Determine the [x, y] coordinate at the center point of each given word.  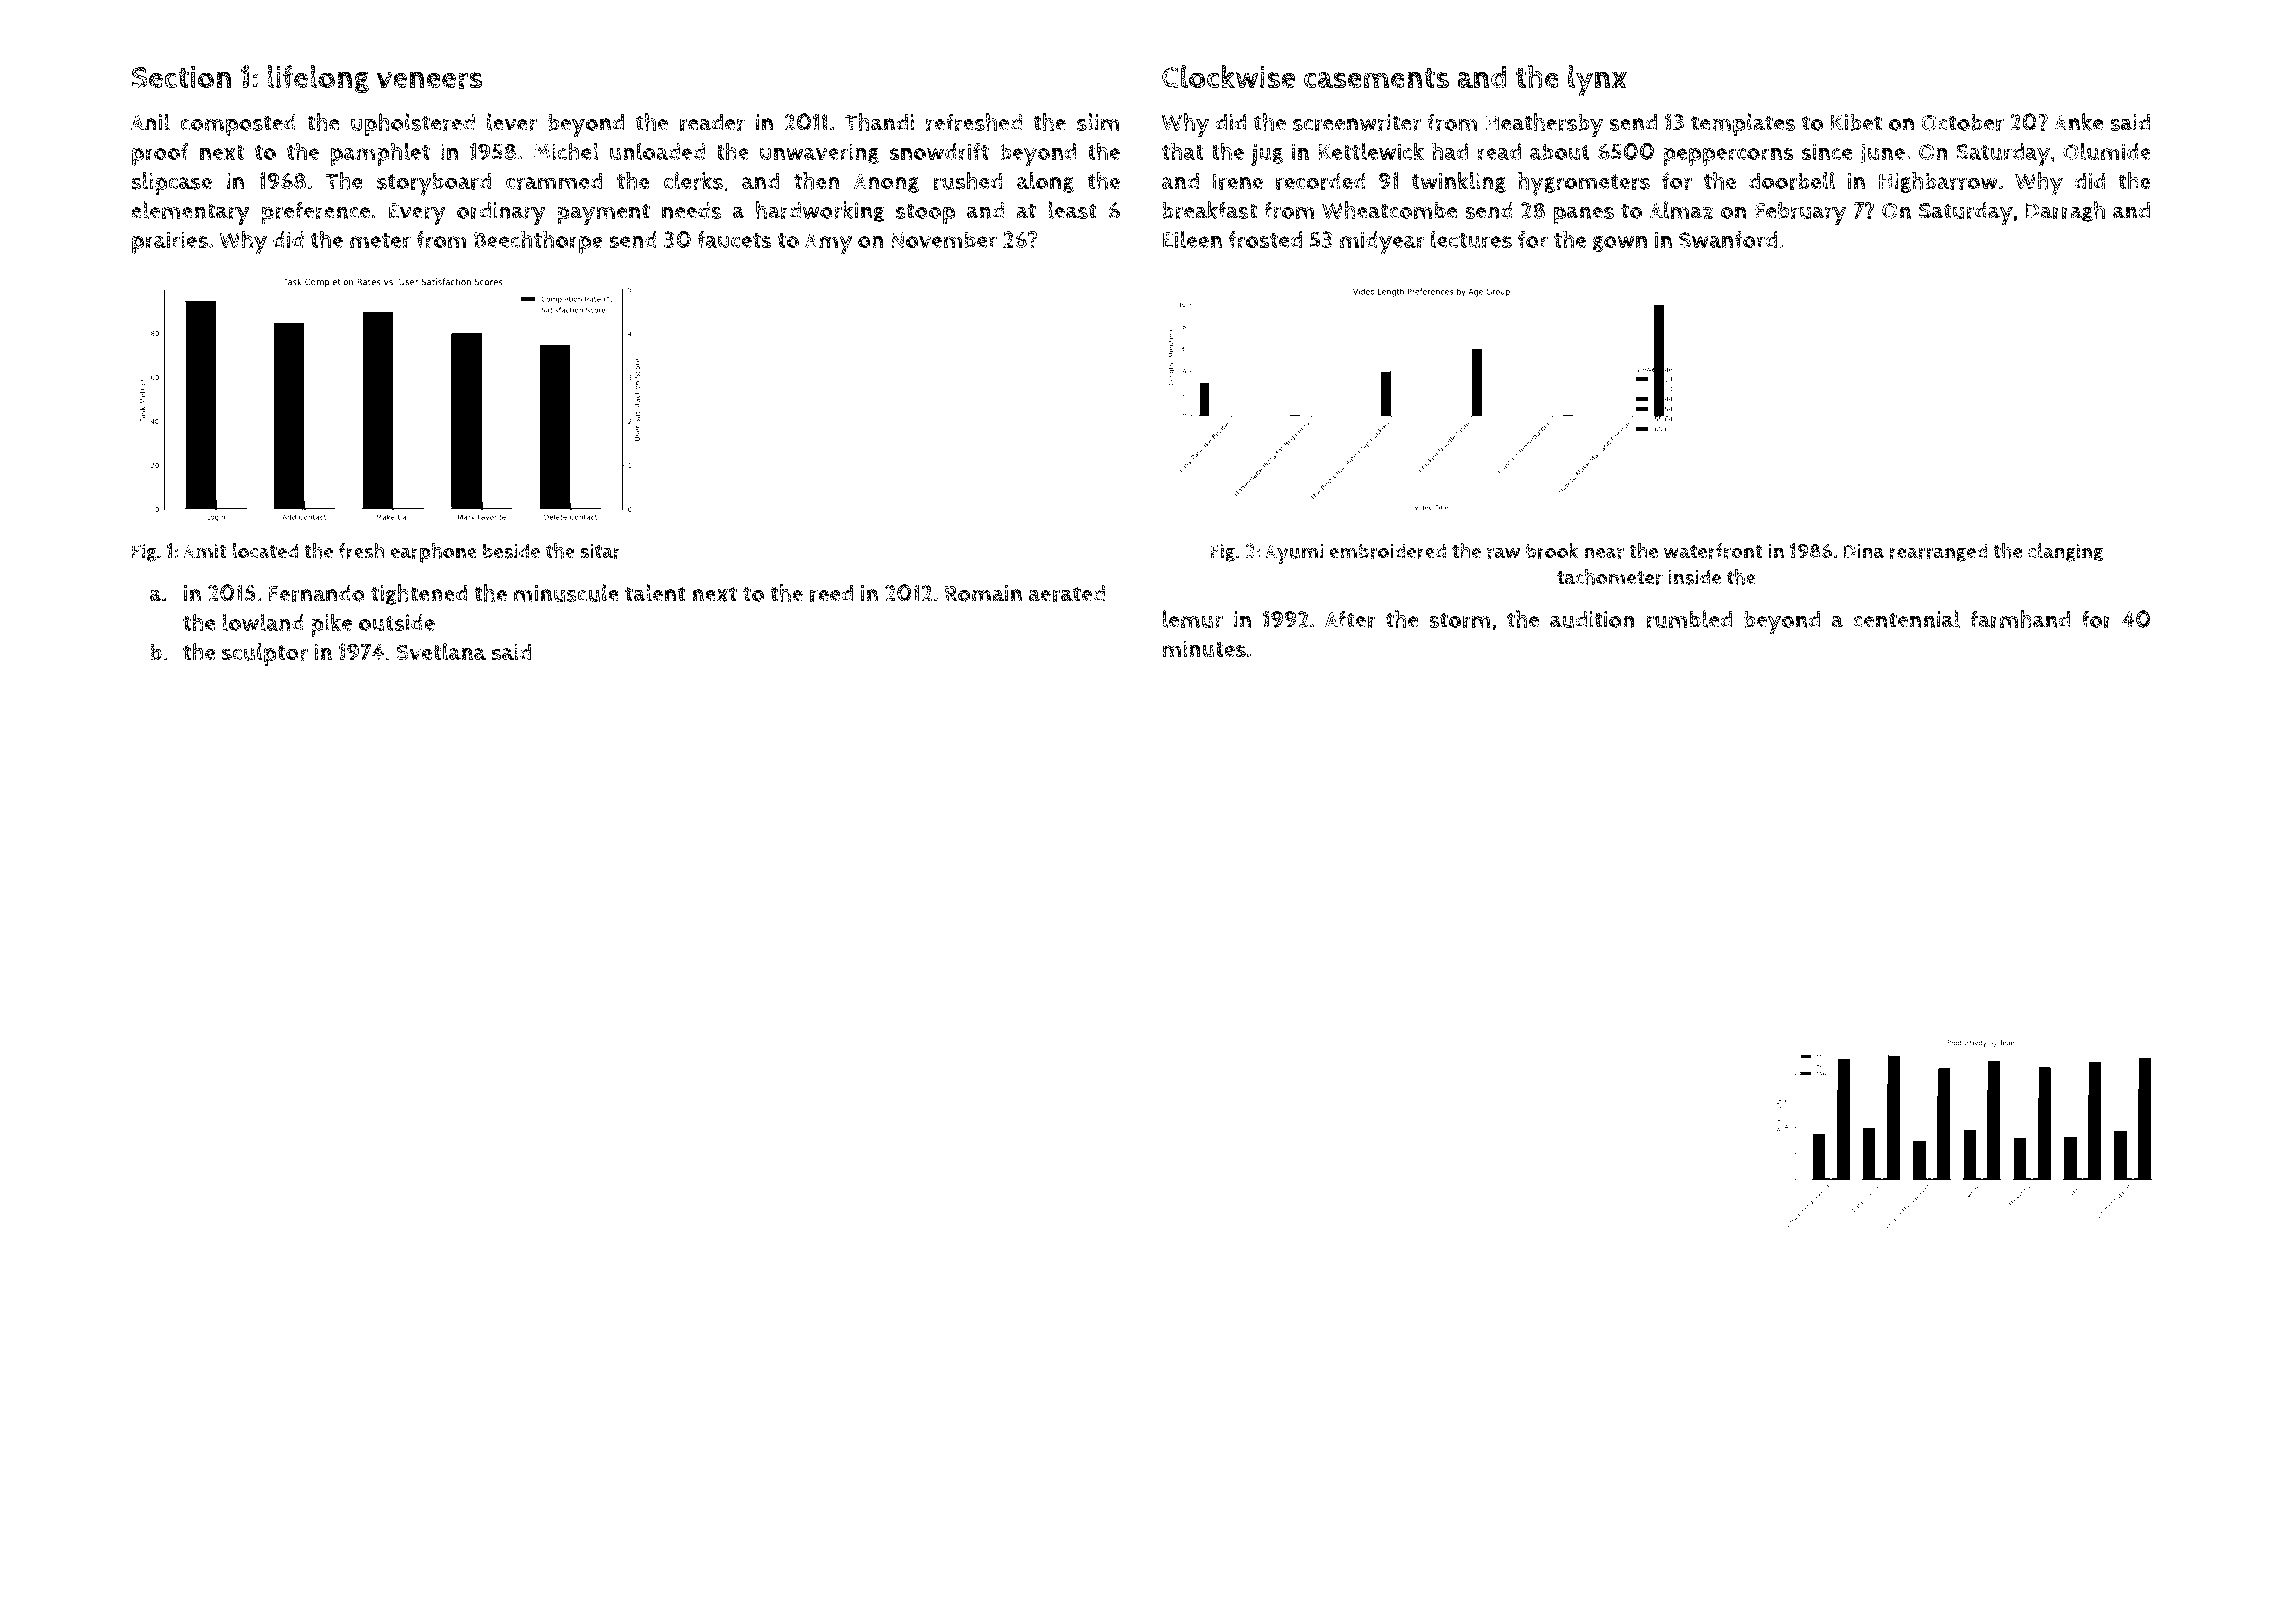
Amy [828, 243]
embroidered [1387, 551]
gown [1620, 243]
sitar [600, 551]
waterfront [1713, 551]
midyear [1382, 243]
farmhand [2020, 619]
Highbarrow [1938, 182]
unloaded [657, 151]
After [1350, 619]
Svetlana [441, 652]
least [1072, 210]
